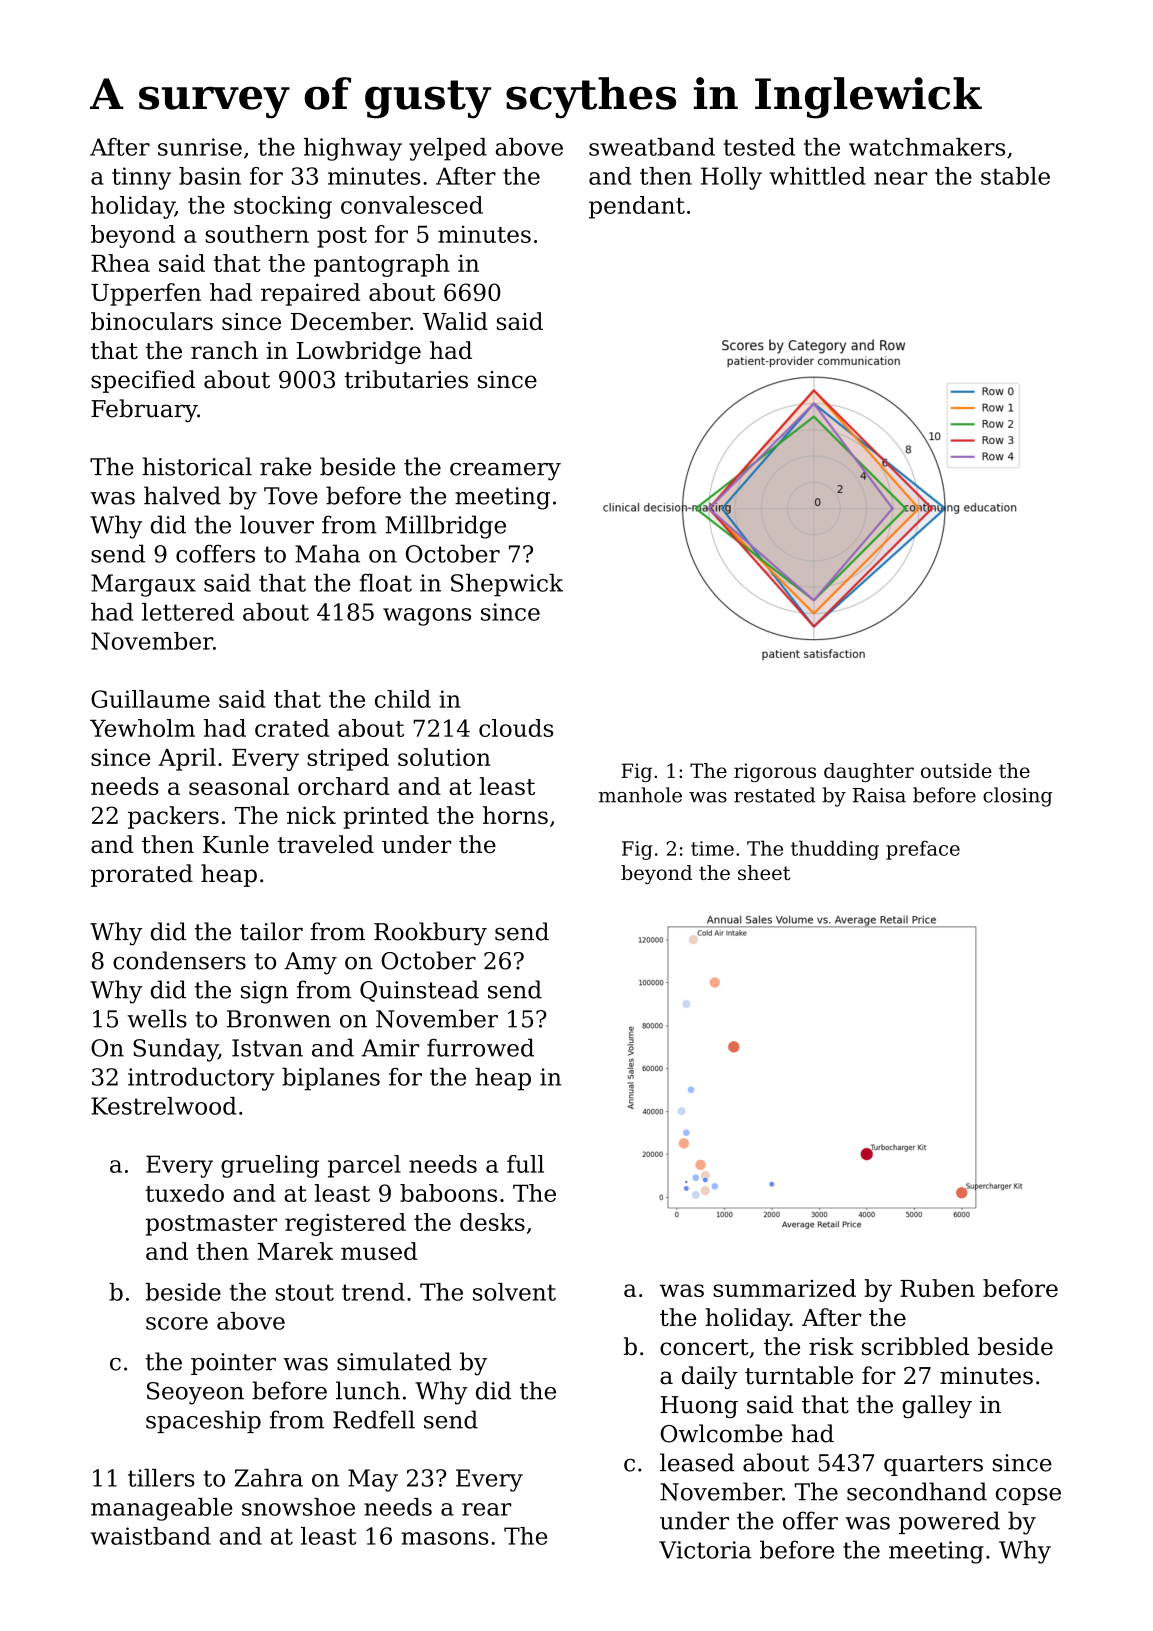 Image resolution: width=1153 pixels, height=1631 pixels. Describe the element at coordinates (652, 147) in the screenshot. I see `sweatband` at that location.
